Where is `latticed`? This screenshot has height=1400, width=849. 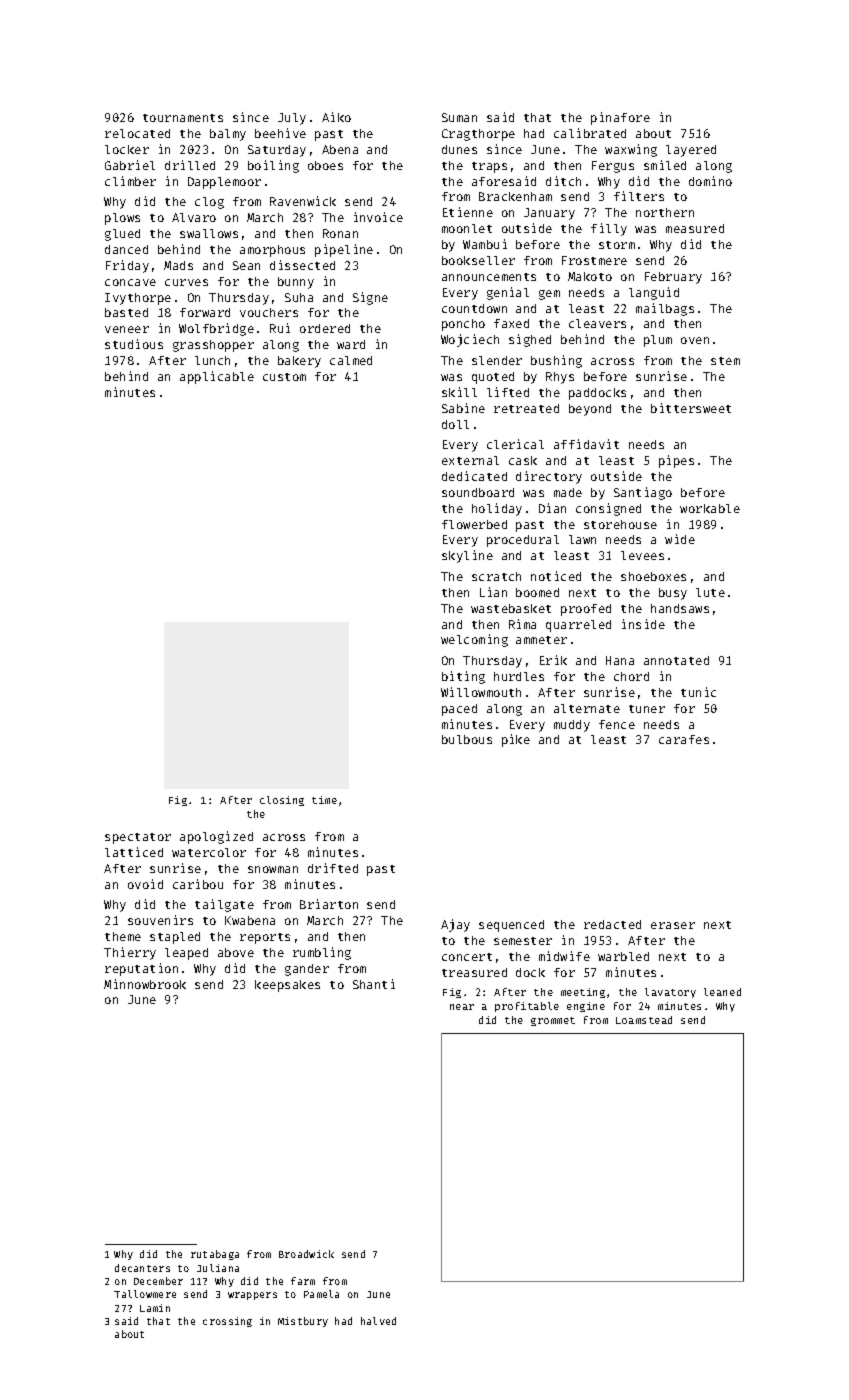
latticed is located at coordinates (134, 852).
